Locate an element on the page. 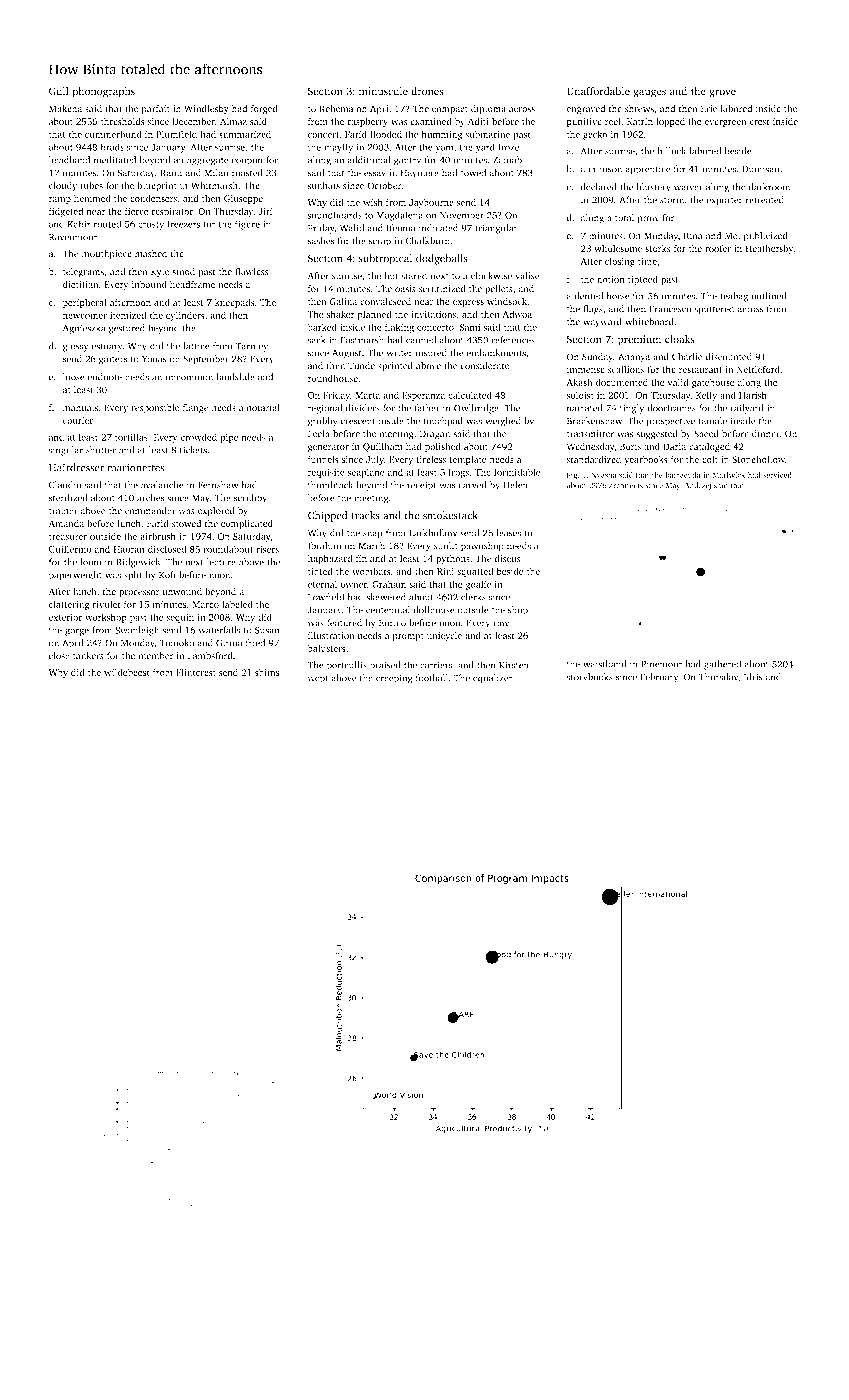  kneepads is located at coordinates (235, 303).
